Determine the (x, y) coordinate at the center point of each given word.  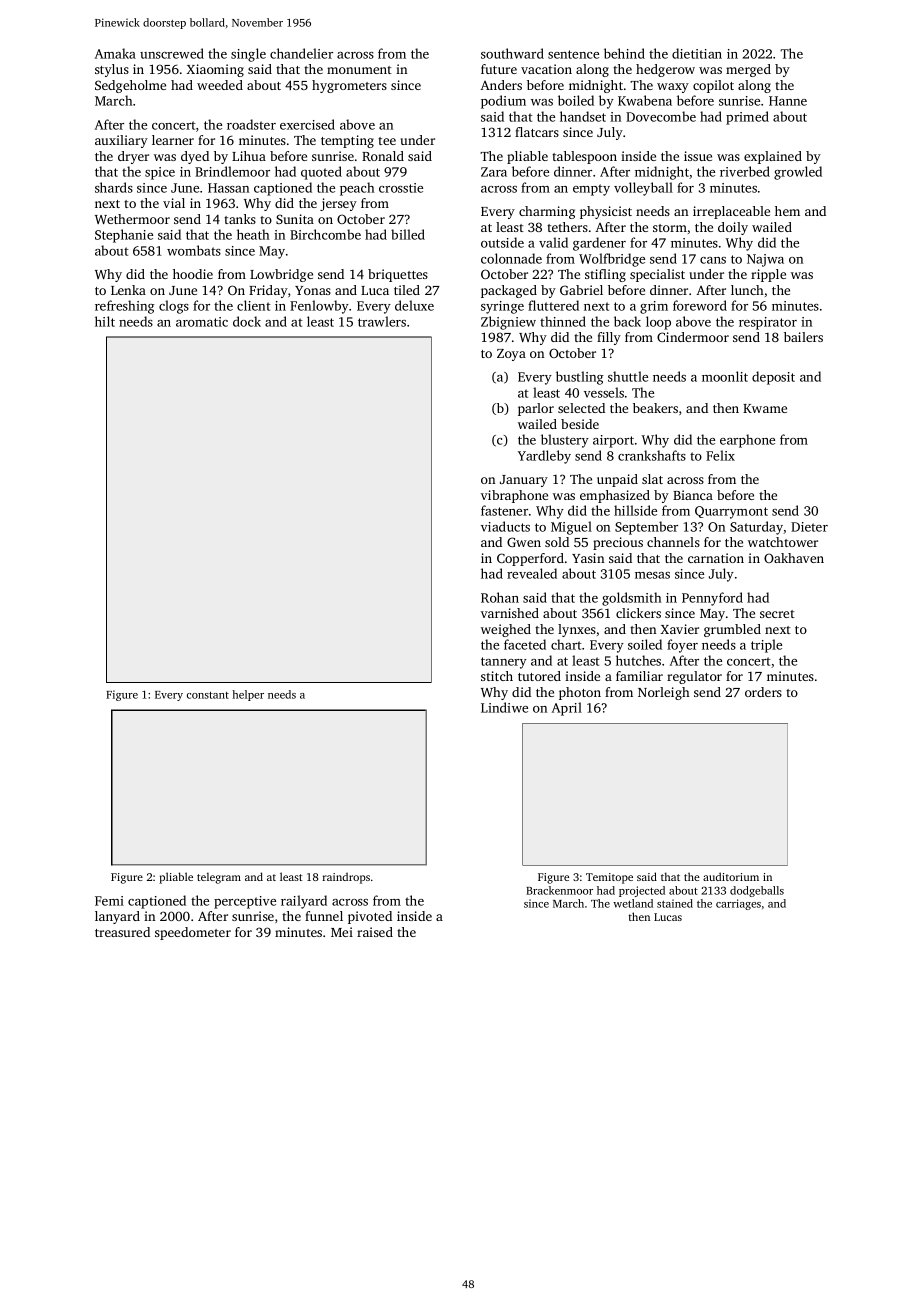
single (248, 55)
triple (766, 646)
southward (512, 53)
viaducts (505, 526)
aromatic (202, 322)
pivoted (370, 917)
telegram (219, 878)
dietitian (697, 53)
